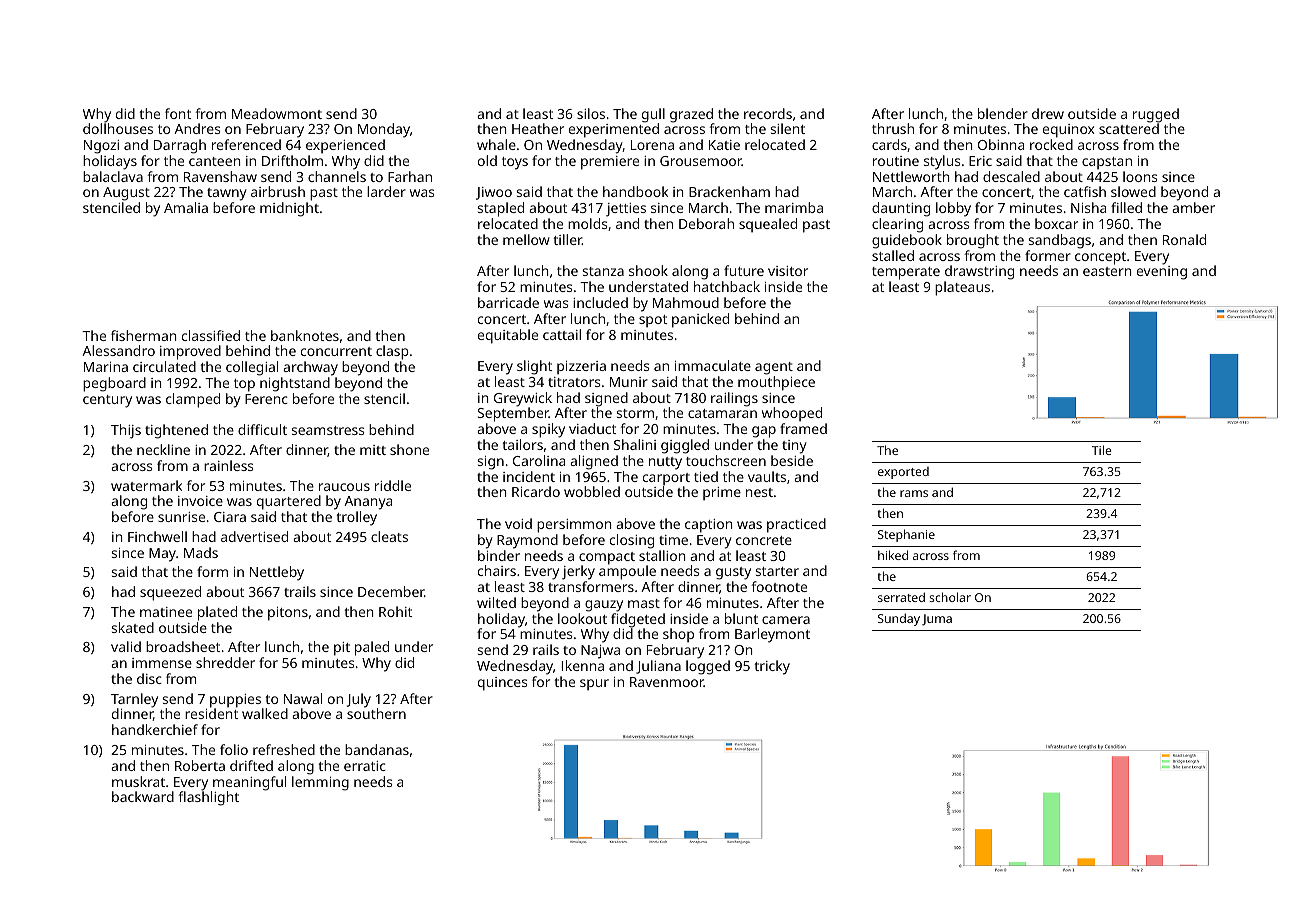  I want to click on Ricardo, so click(536, 491).
